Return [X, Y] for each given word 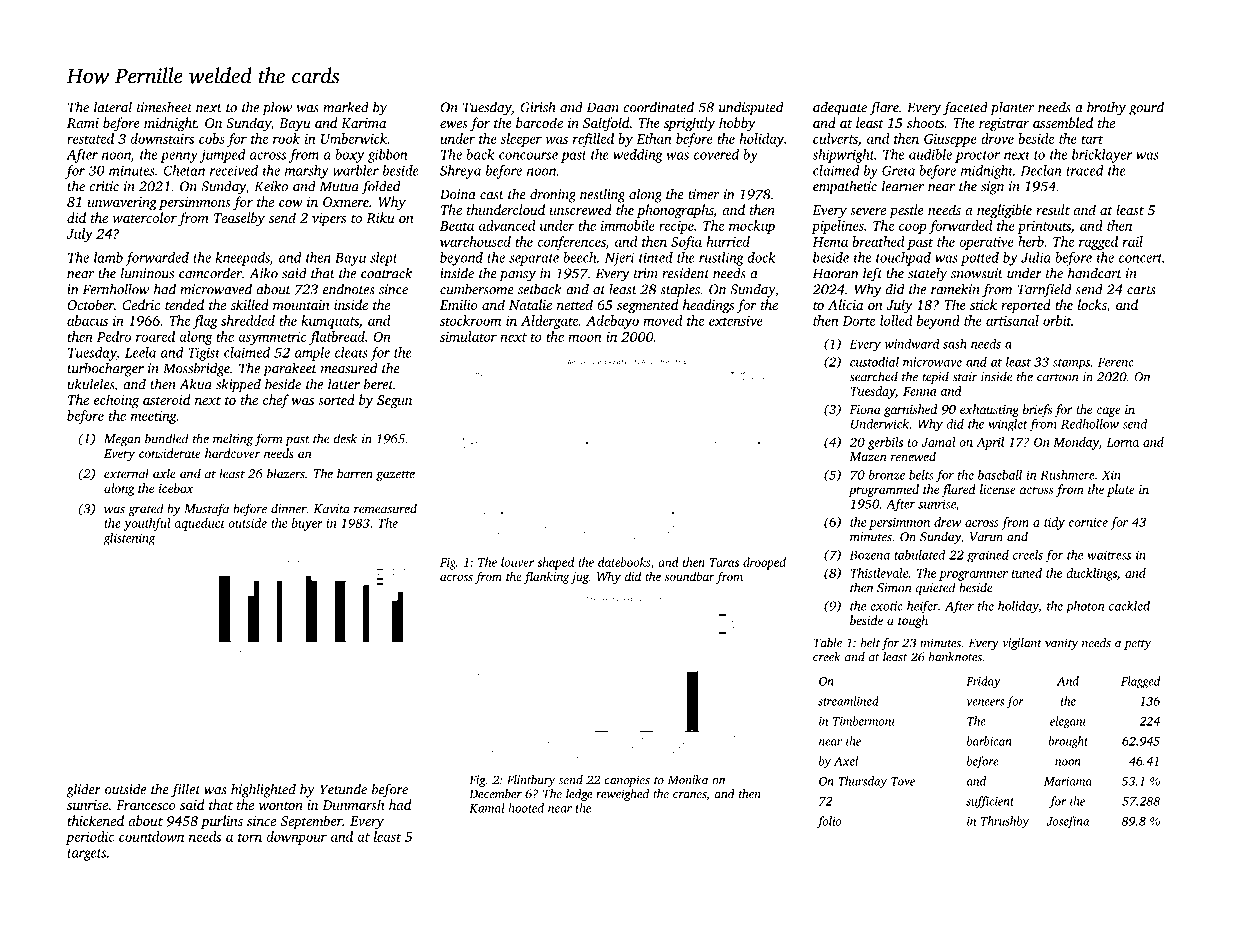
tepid [935, 377]
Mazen [868, 457]
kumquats [330, 322]
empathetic [845, 187]
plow [277, 108]
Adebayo [612, 322]
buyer [307, 524]
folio [829, 822]
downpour [297, 838]
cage [1109, 412]
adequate [840, 108]
